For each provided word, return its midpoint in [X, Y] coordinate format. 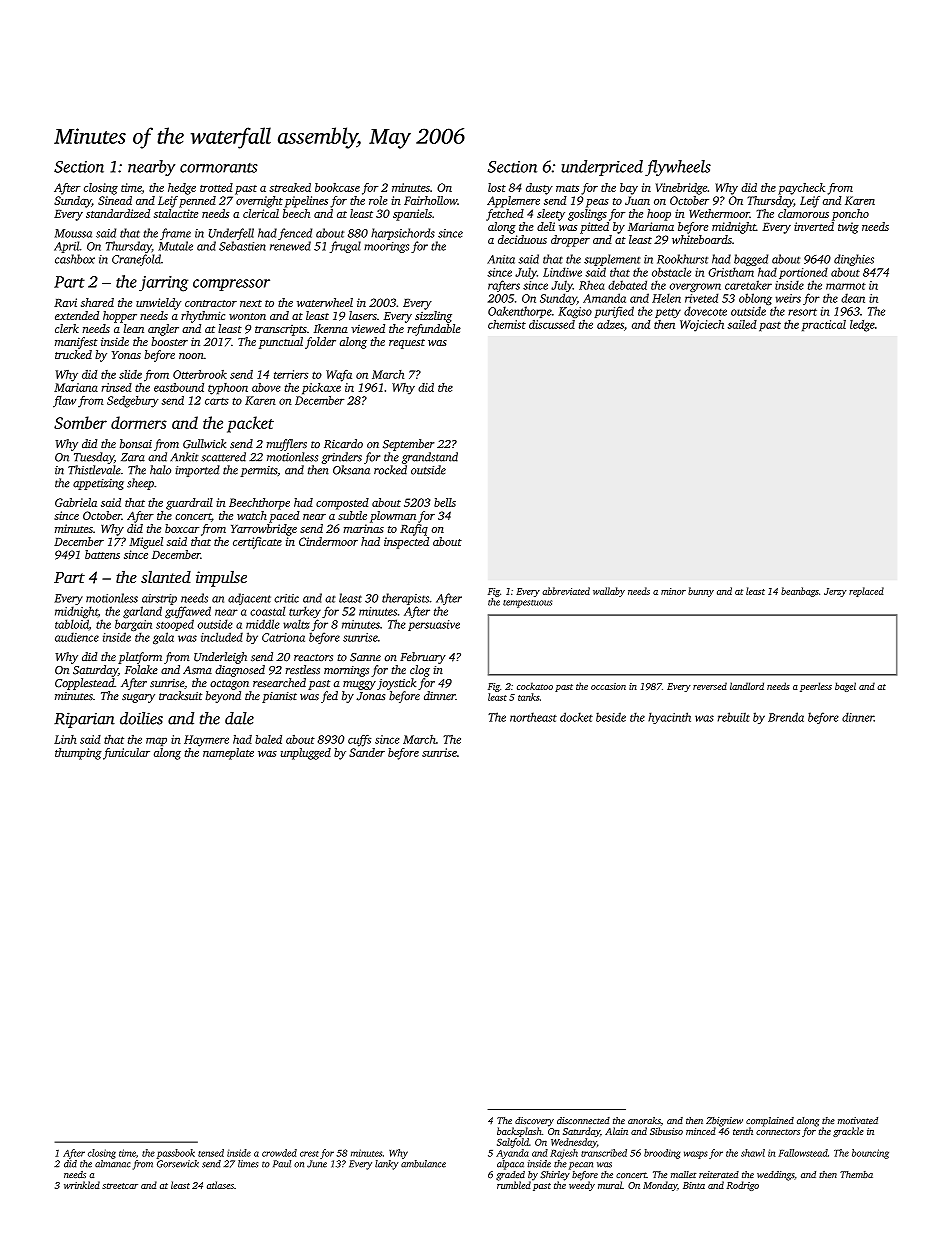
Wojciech [702, 326]
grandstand [430, 458]
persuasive [434, 625]
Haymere [206, 741]
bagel [845, 687]
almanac [112, 1164]
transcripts [281, 330]
